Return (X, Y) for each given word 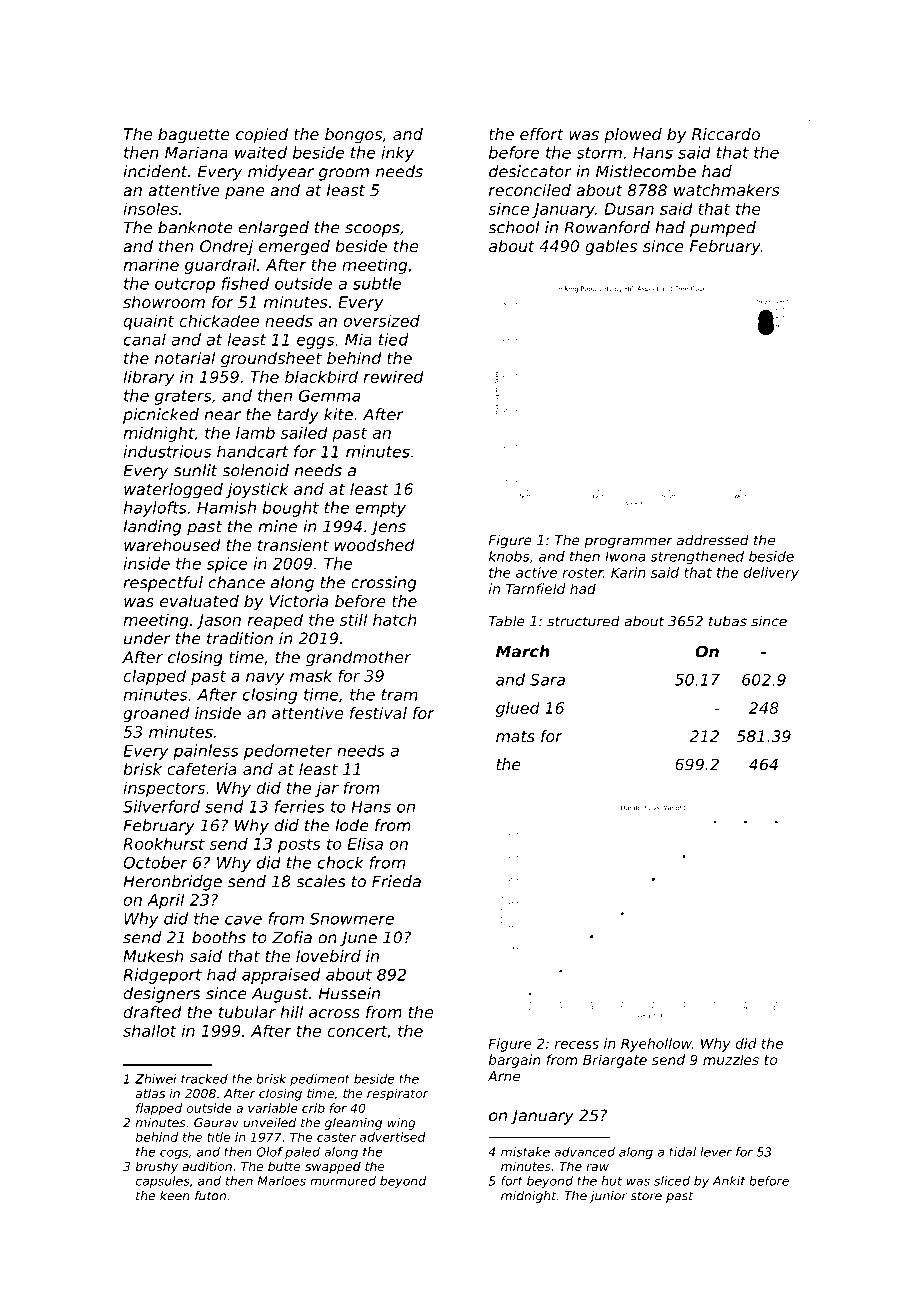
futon (210, 1196)
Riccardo (726, 134)
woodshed (375, 545)
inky (398, 154)
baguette (194, 136)
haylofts (155, 509)
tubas (728, 621)
